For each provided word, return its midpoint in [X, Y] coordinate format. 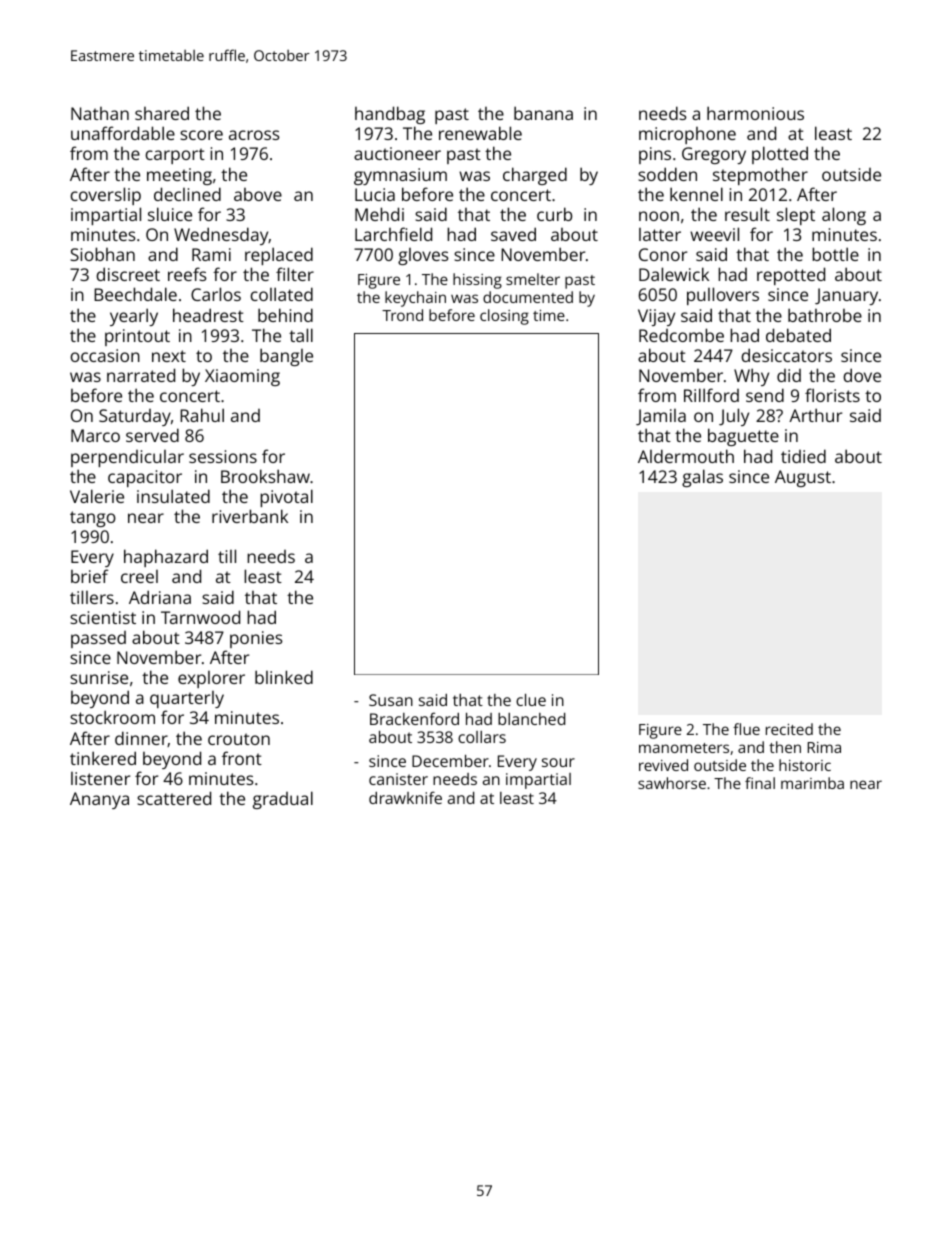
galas [702, 478]
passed [98, 639]
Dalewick [674, 274]
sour [558, 762]
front [242, 758]
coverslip [105, 196]
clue [531, 700]
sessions [223, 456]
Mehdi [379, 214]
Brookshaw [265, 476]
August [803, 478]
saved [513, 234]
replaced [279, 256]
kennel [696, 194]
